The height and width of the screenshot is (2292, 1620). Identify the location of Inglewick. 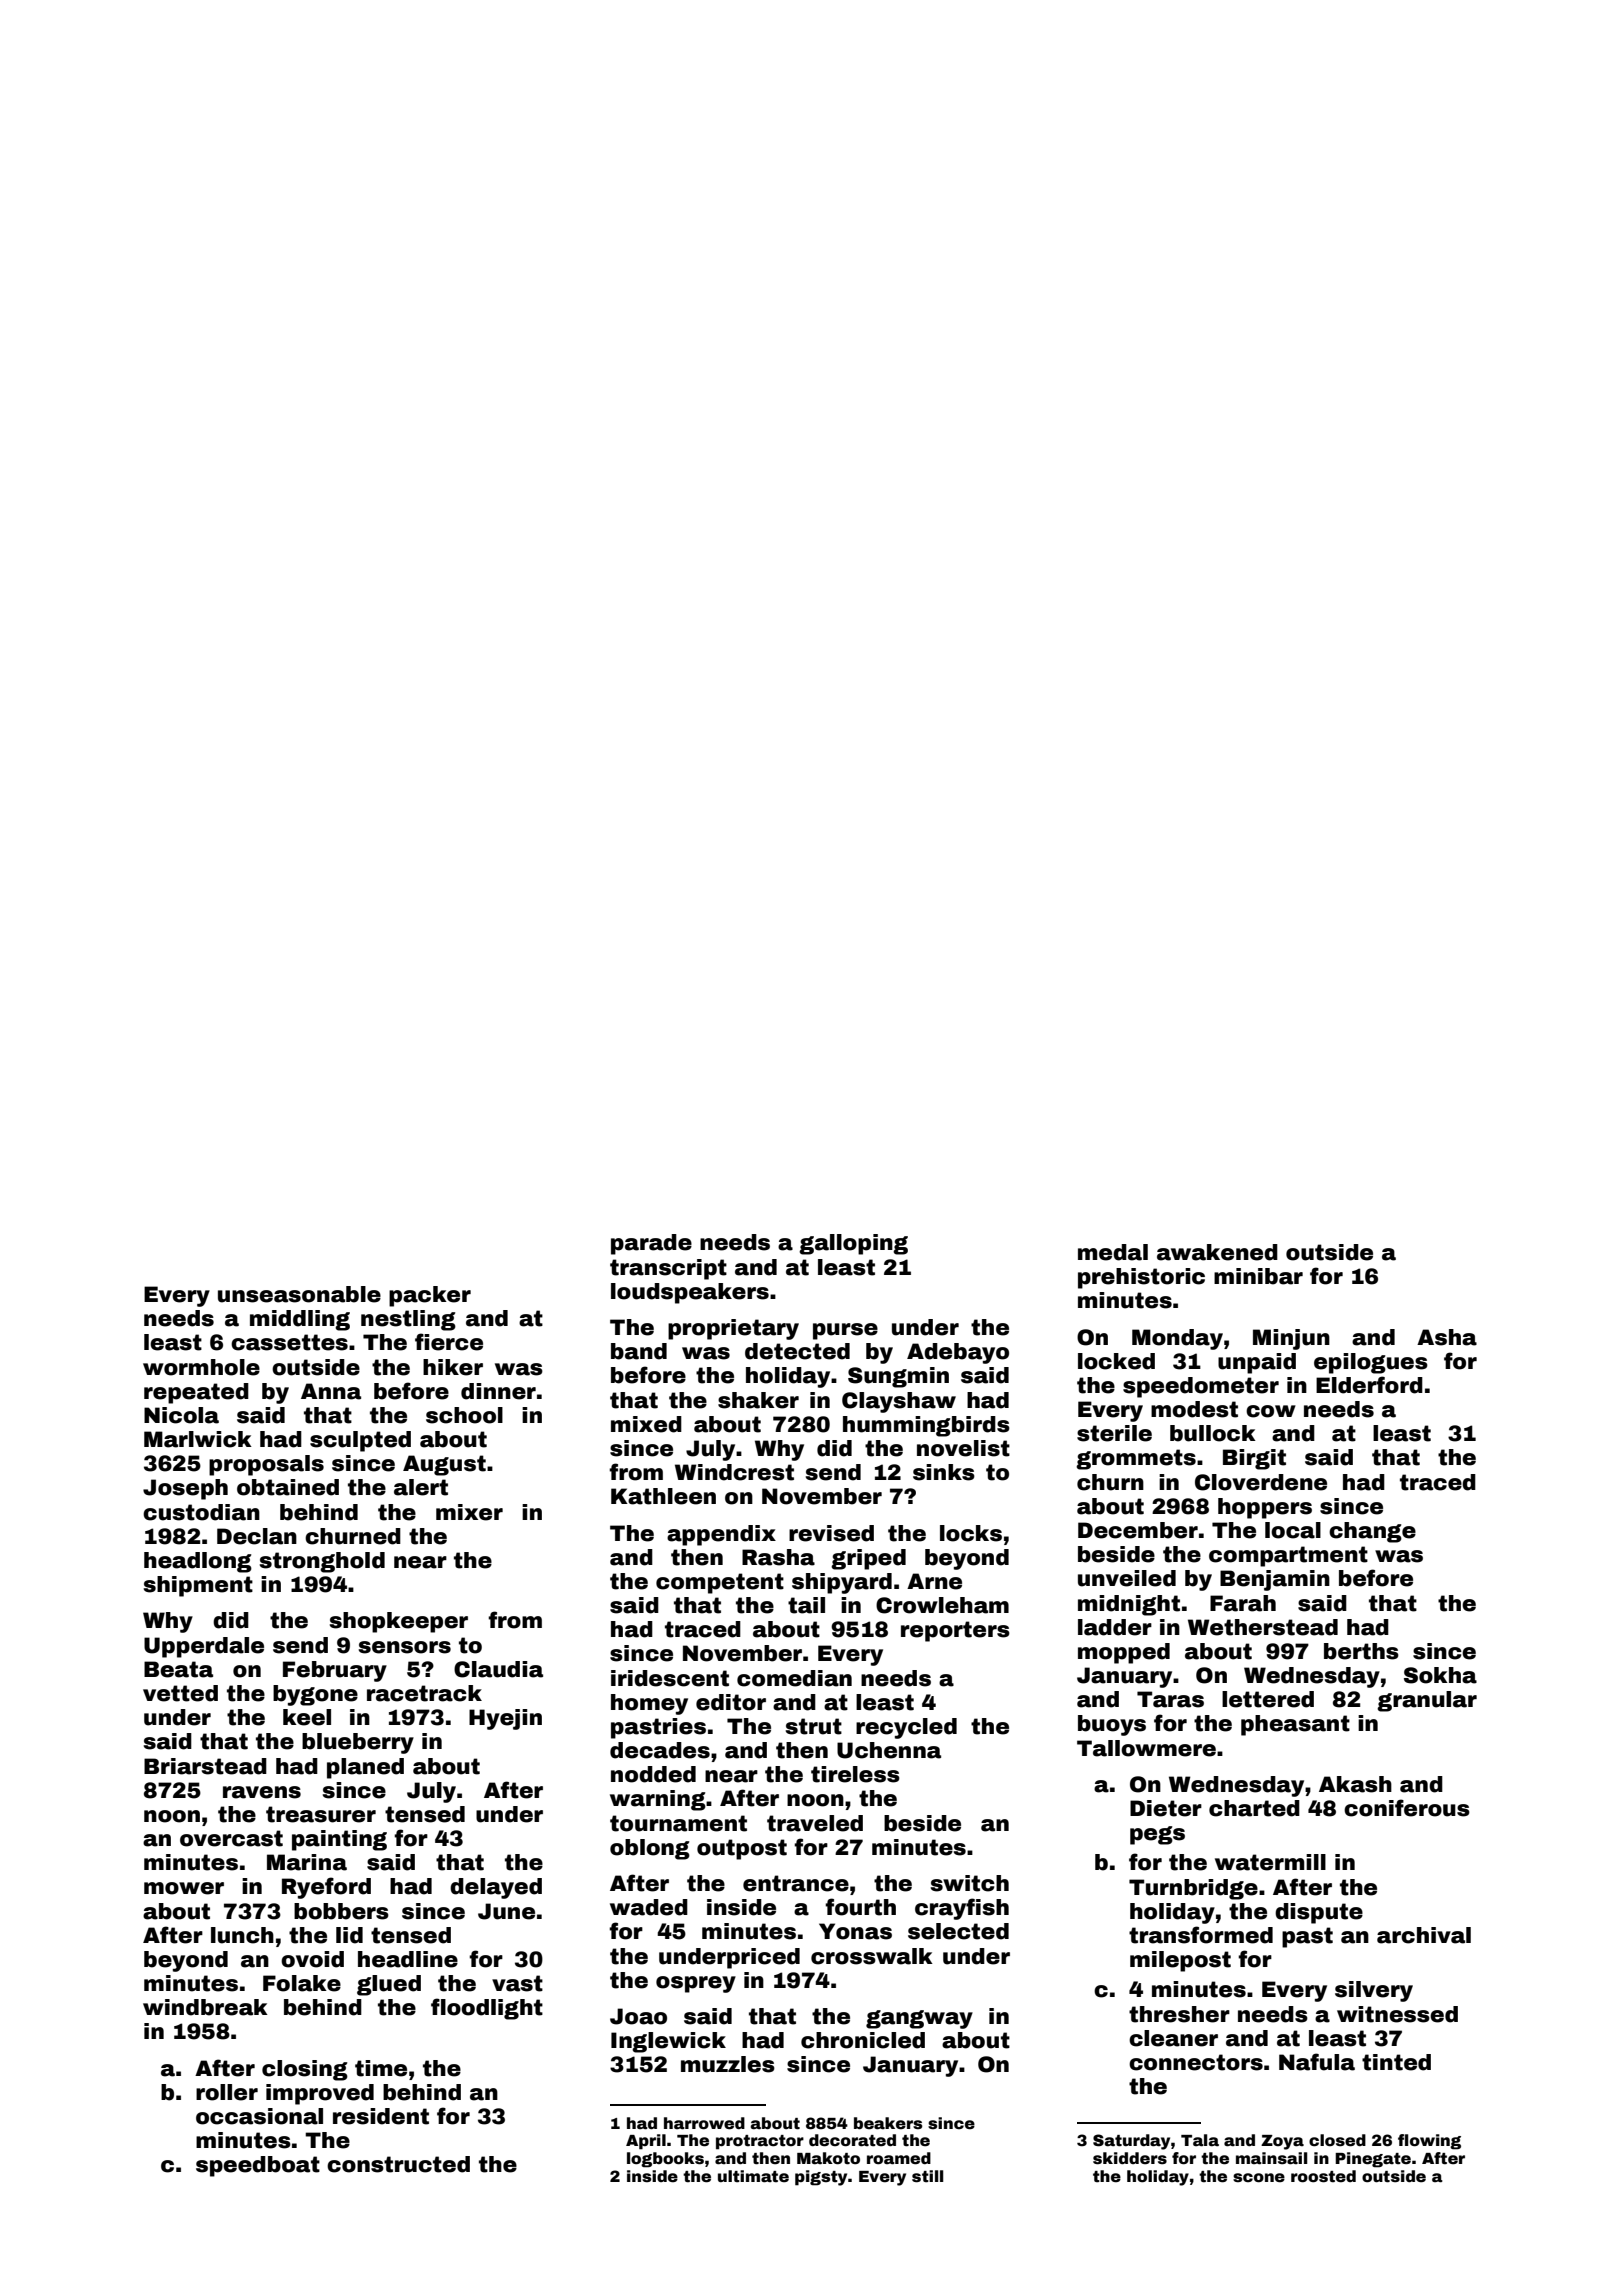
(668, 2042).
